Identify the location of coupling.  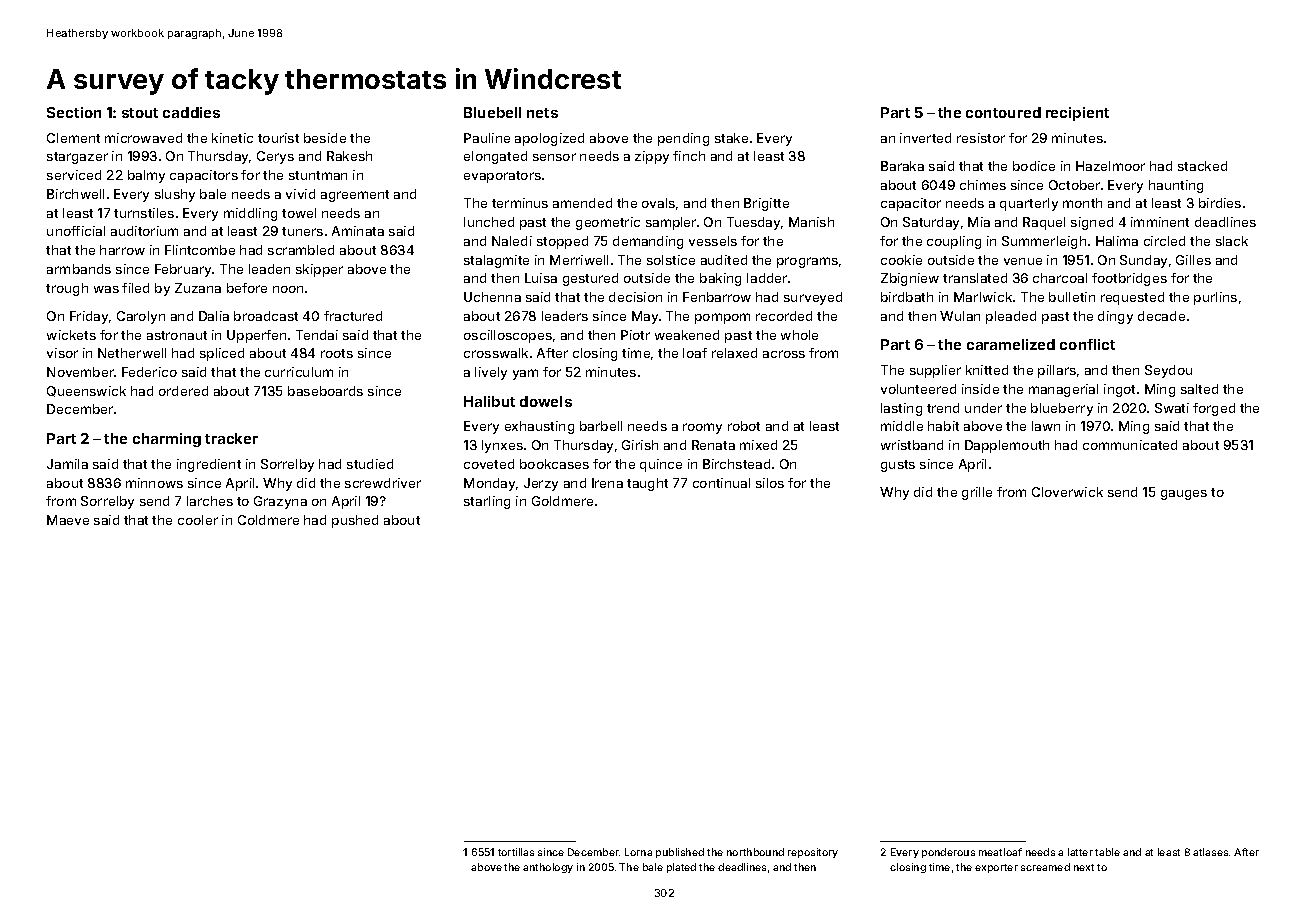
(954, 242).
